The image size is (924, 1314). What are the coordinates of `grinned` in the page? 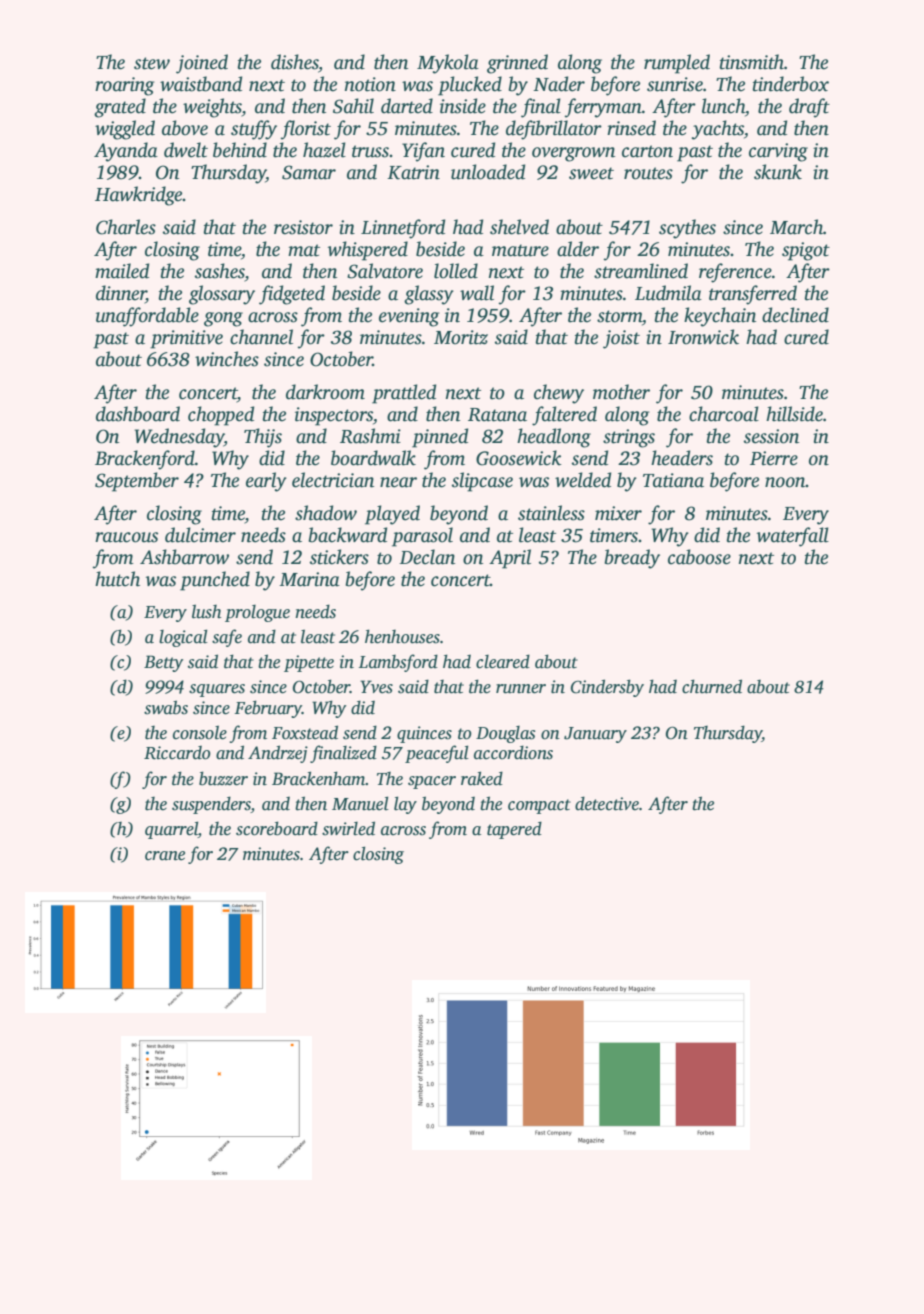 It's located at (517, 64).
